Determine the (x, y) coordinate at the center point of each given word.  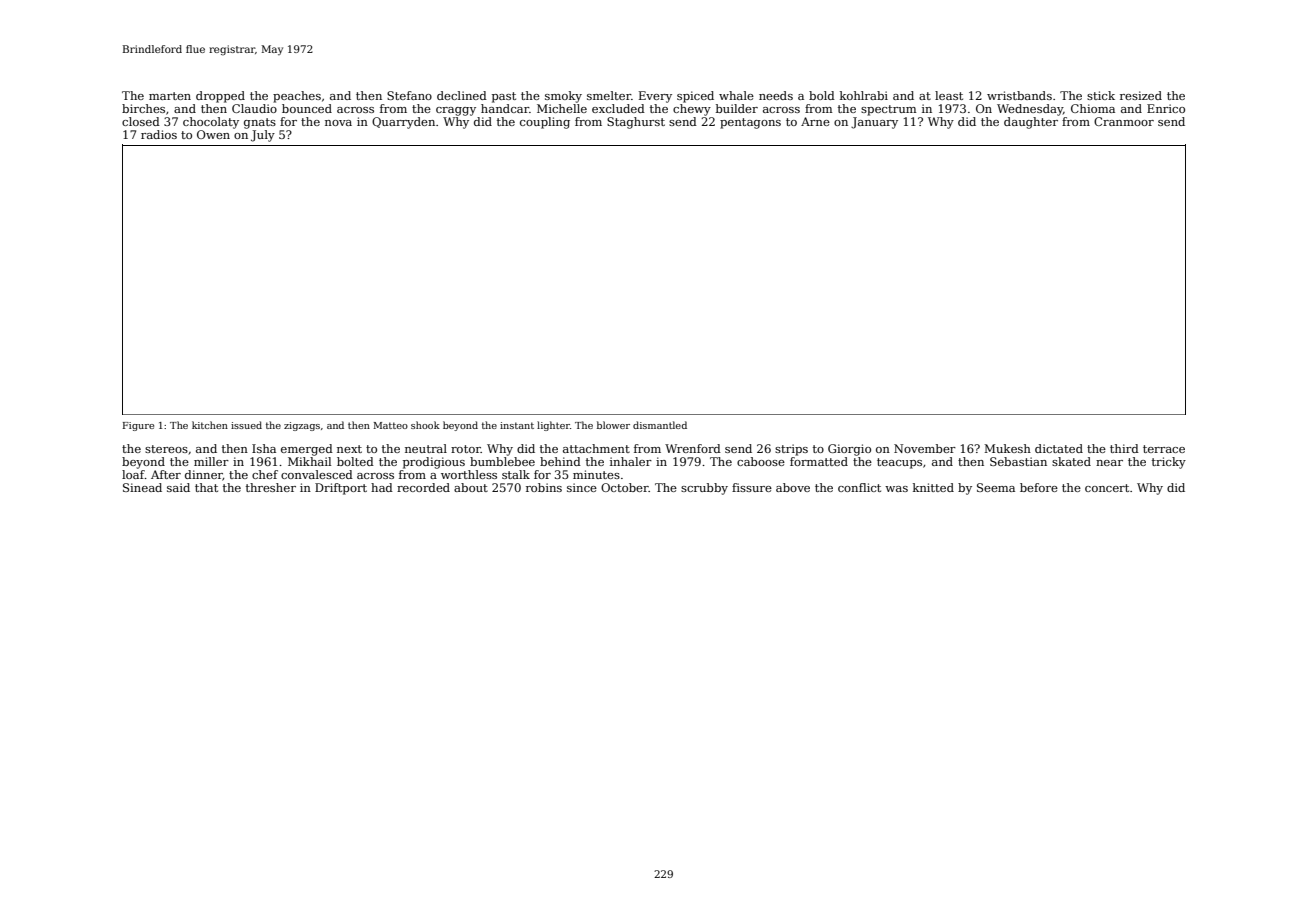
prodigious (434, 463)
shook (425, 425)
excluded (618, 108)
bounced (307, 108)
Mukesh (1007, 448)
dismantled (660, 425)
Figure (138, 426)
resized (1141, 95)
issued (246, 425)
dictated (1059, 448)
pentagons (750, 123)
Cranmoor (1124, 121)
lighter (553, 426)
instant (517, 425)
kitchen (210, 425)
